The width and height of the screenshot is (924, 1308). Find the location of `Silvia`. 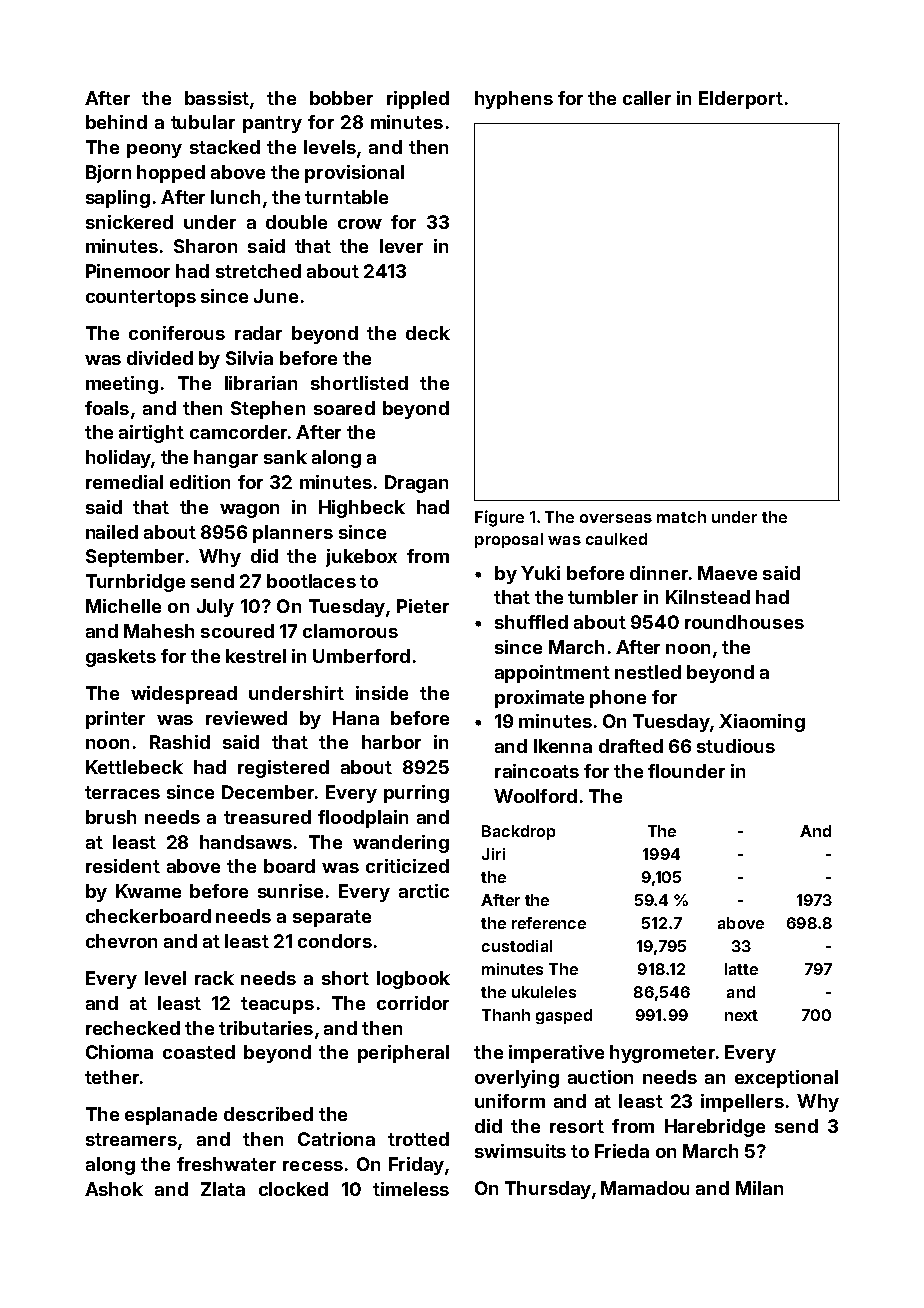

Silvia is located at coordinates (249, 358).
